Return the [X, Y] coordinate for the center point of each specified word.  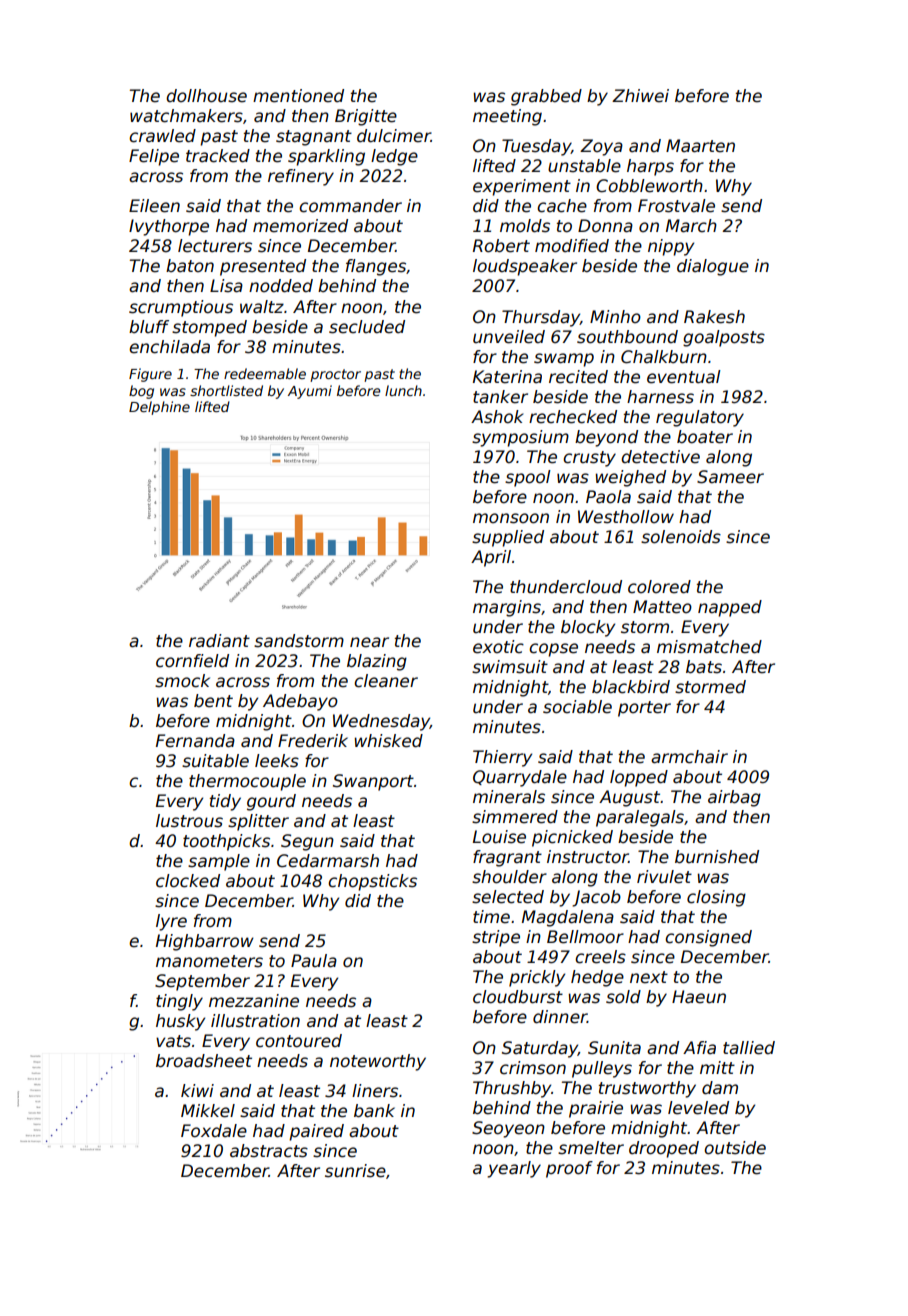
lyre [171, 922]
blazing [377, 662]
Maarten [700, 146]
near [369, 642]
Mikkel [208, 1111]
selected [508, 897]
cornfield [192, 661]
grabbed [546, 97]
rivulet [664, 877]
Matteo [662, 607]
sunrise [355, 1171]
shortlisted [226, 390]
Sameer [730, 477]
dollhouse [206, 96]
